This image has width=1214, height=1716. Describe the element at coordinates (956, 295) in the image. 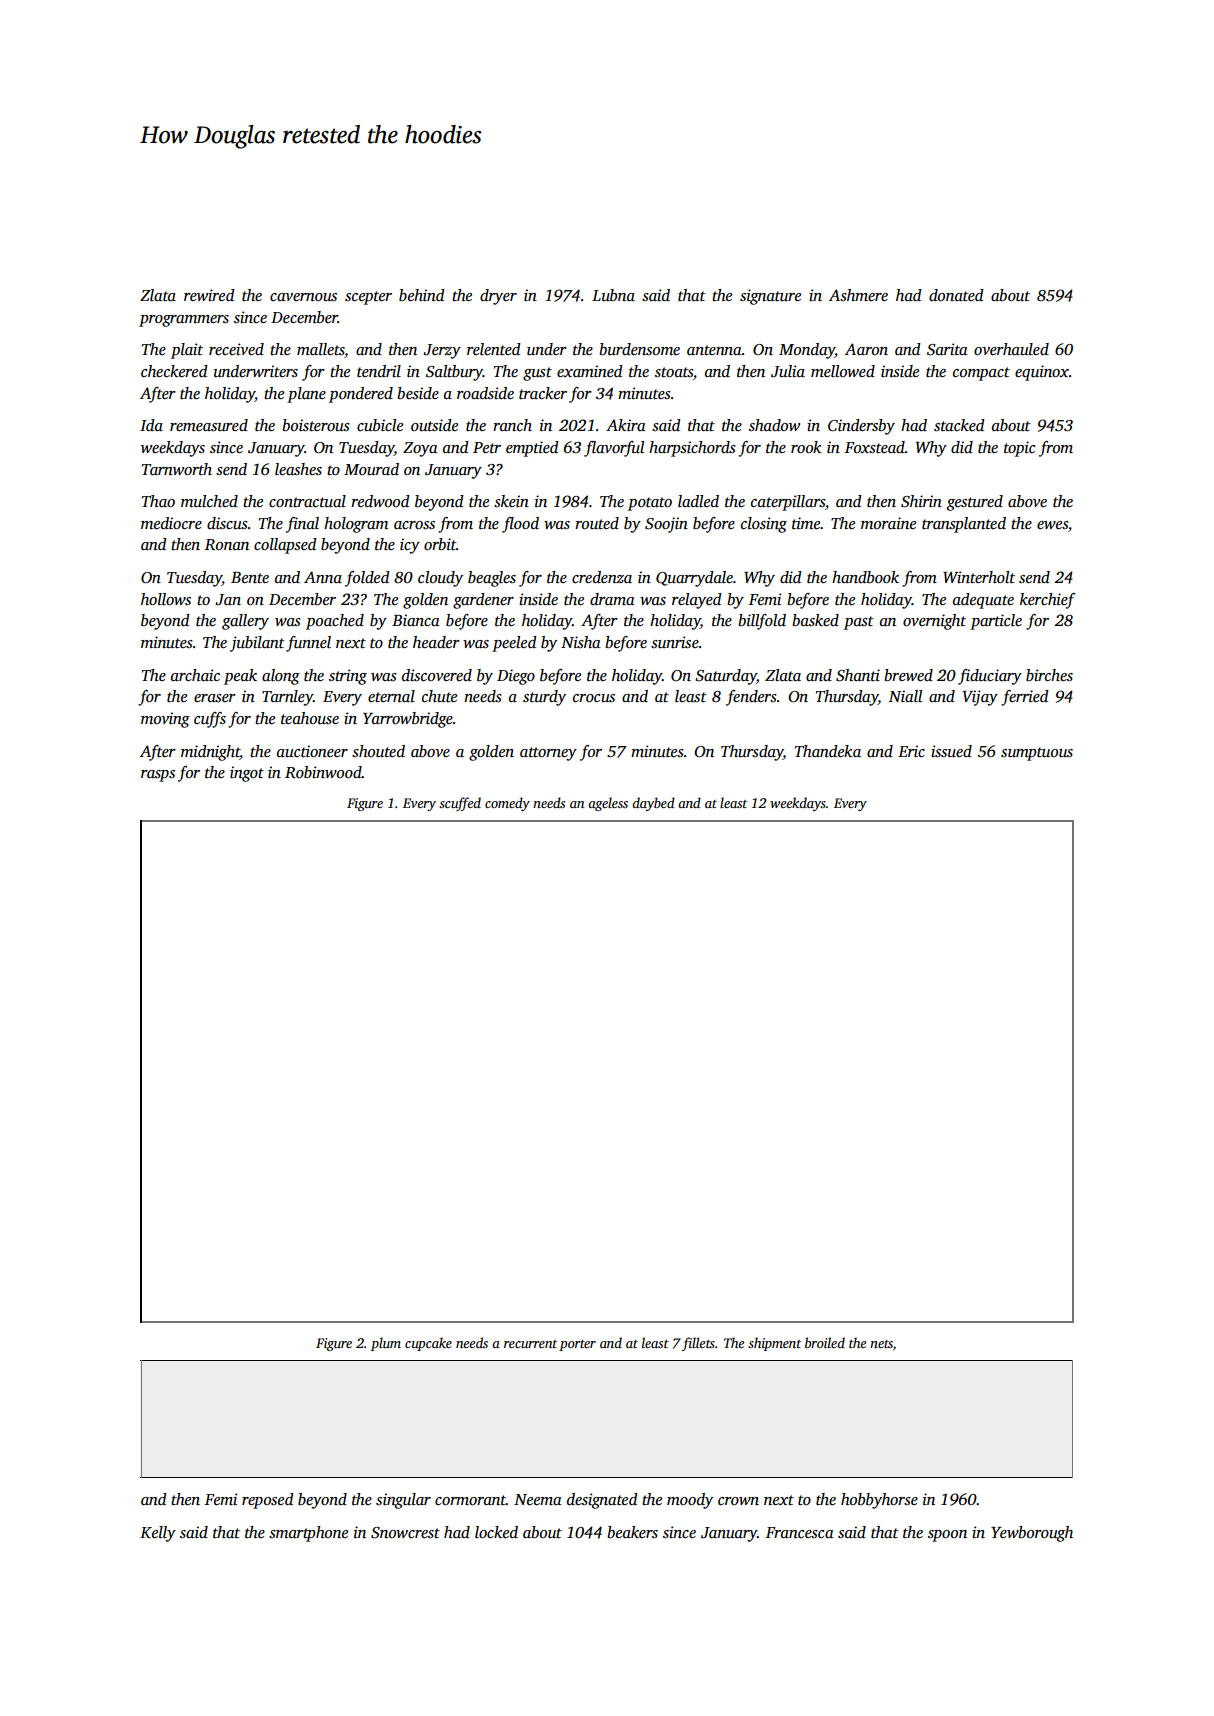

I see `donated` at that location.
